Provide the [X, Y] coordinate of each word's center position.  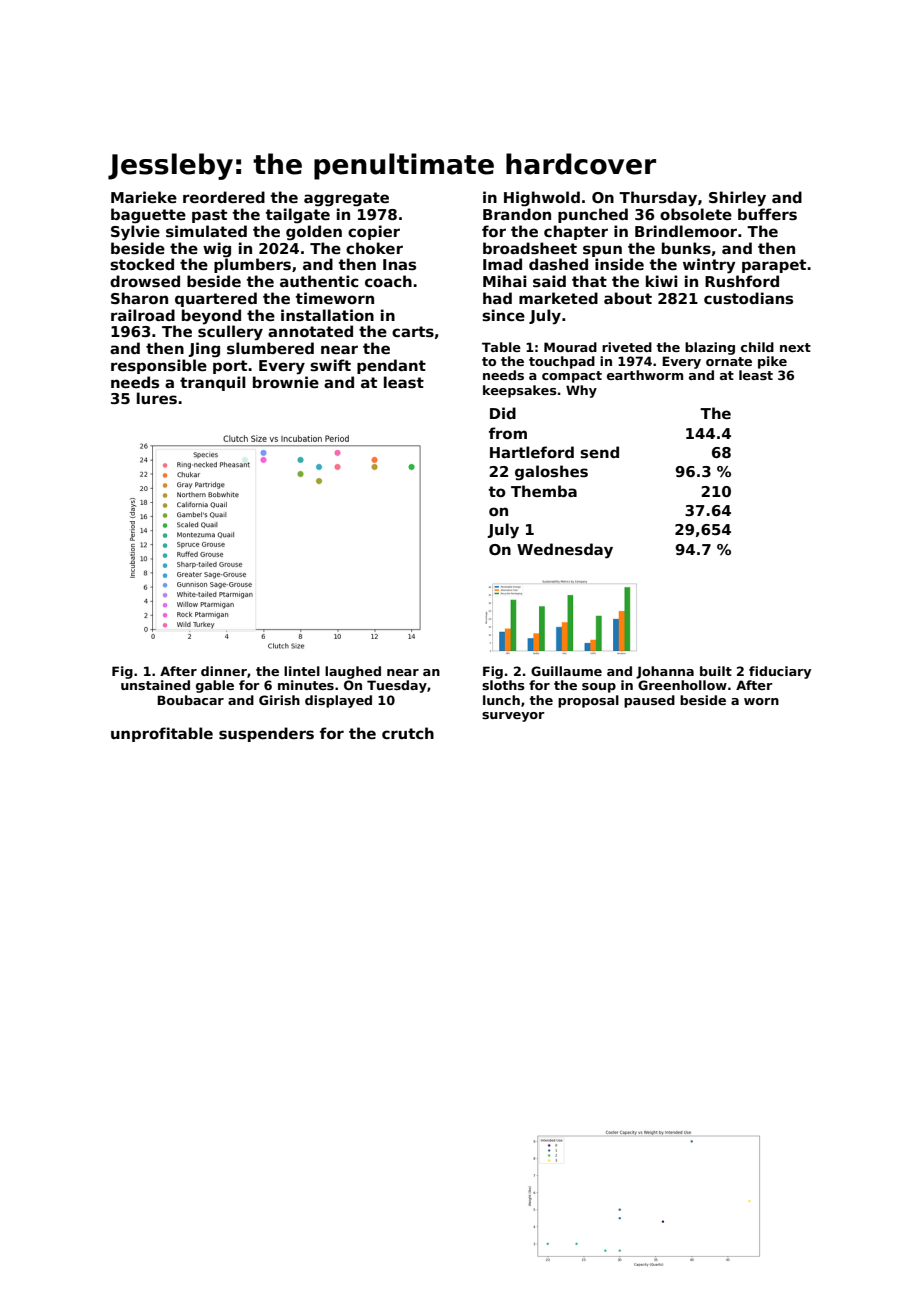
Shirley [737, 199]
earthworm [645, 375]
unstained [155, 685]
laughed [353, 672]
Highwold [542, 199]
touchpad [562, 362]
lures [157, 398]
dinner [224, 671]
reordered [224, 197]
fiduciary [780, 672]
